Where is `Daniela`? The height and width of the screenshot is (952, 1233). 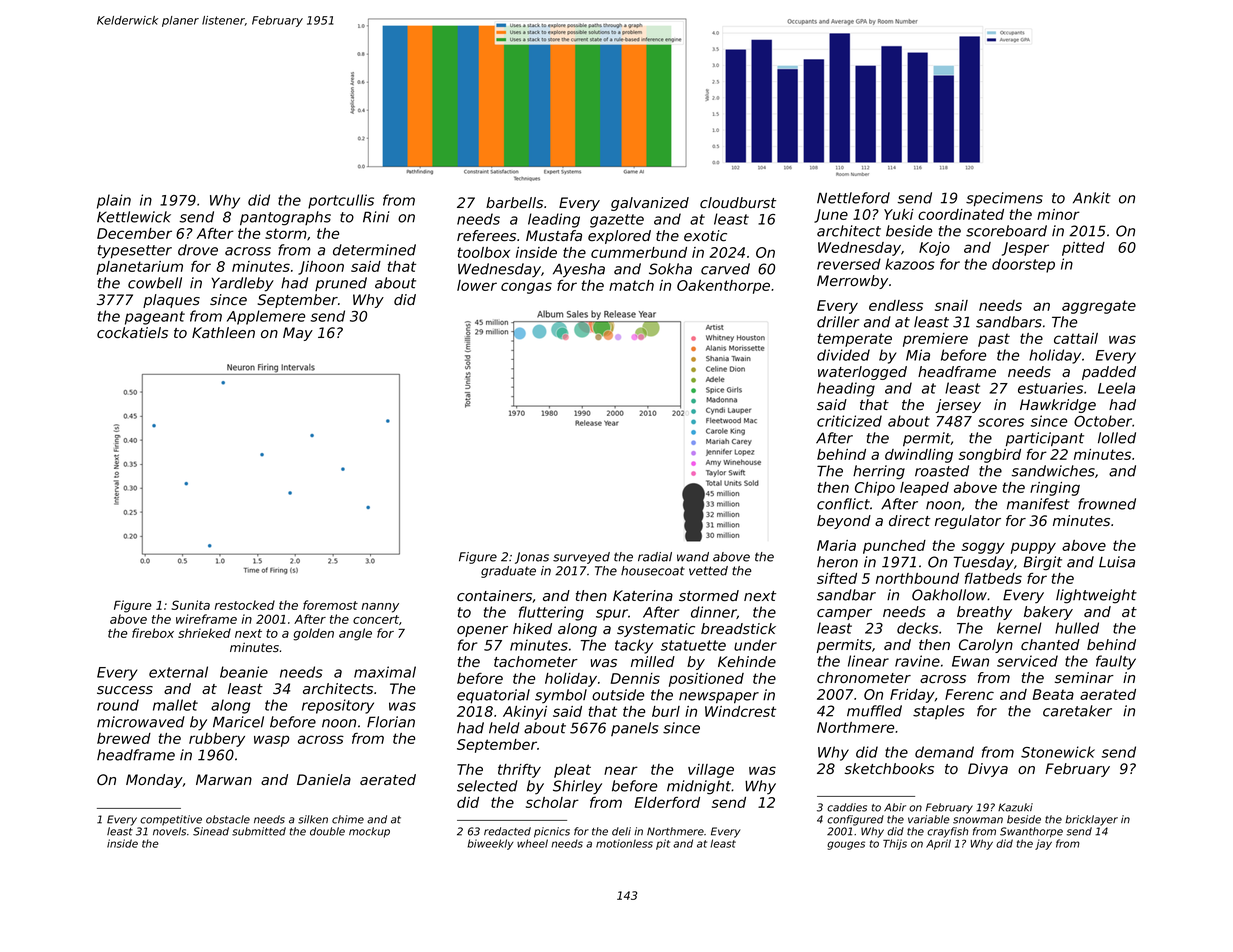
Daniela is located at coordinates (324, 779).
